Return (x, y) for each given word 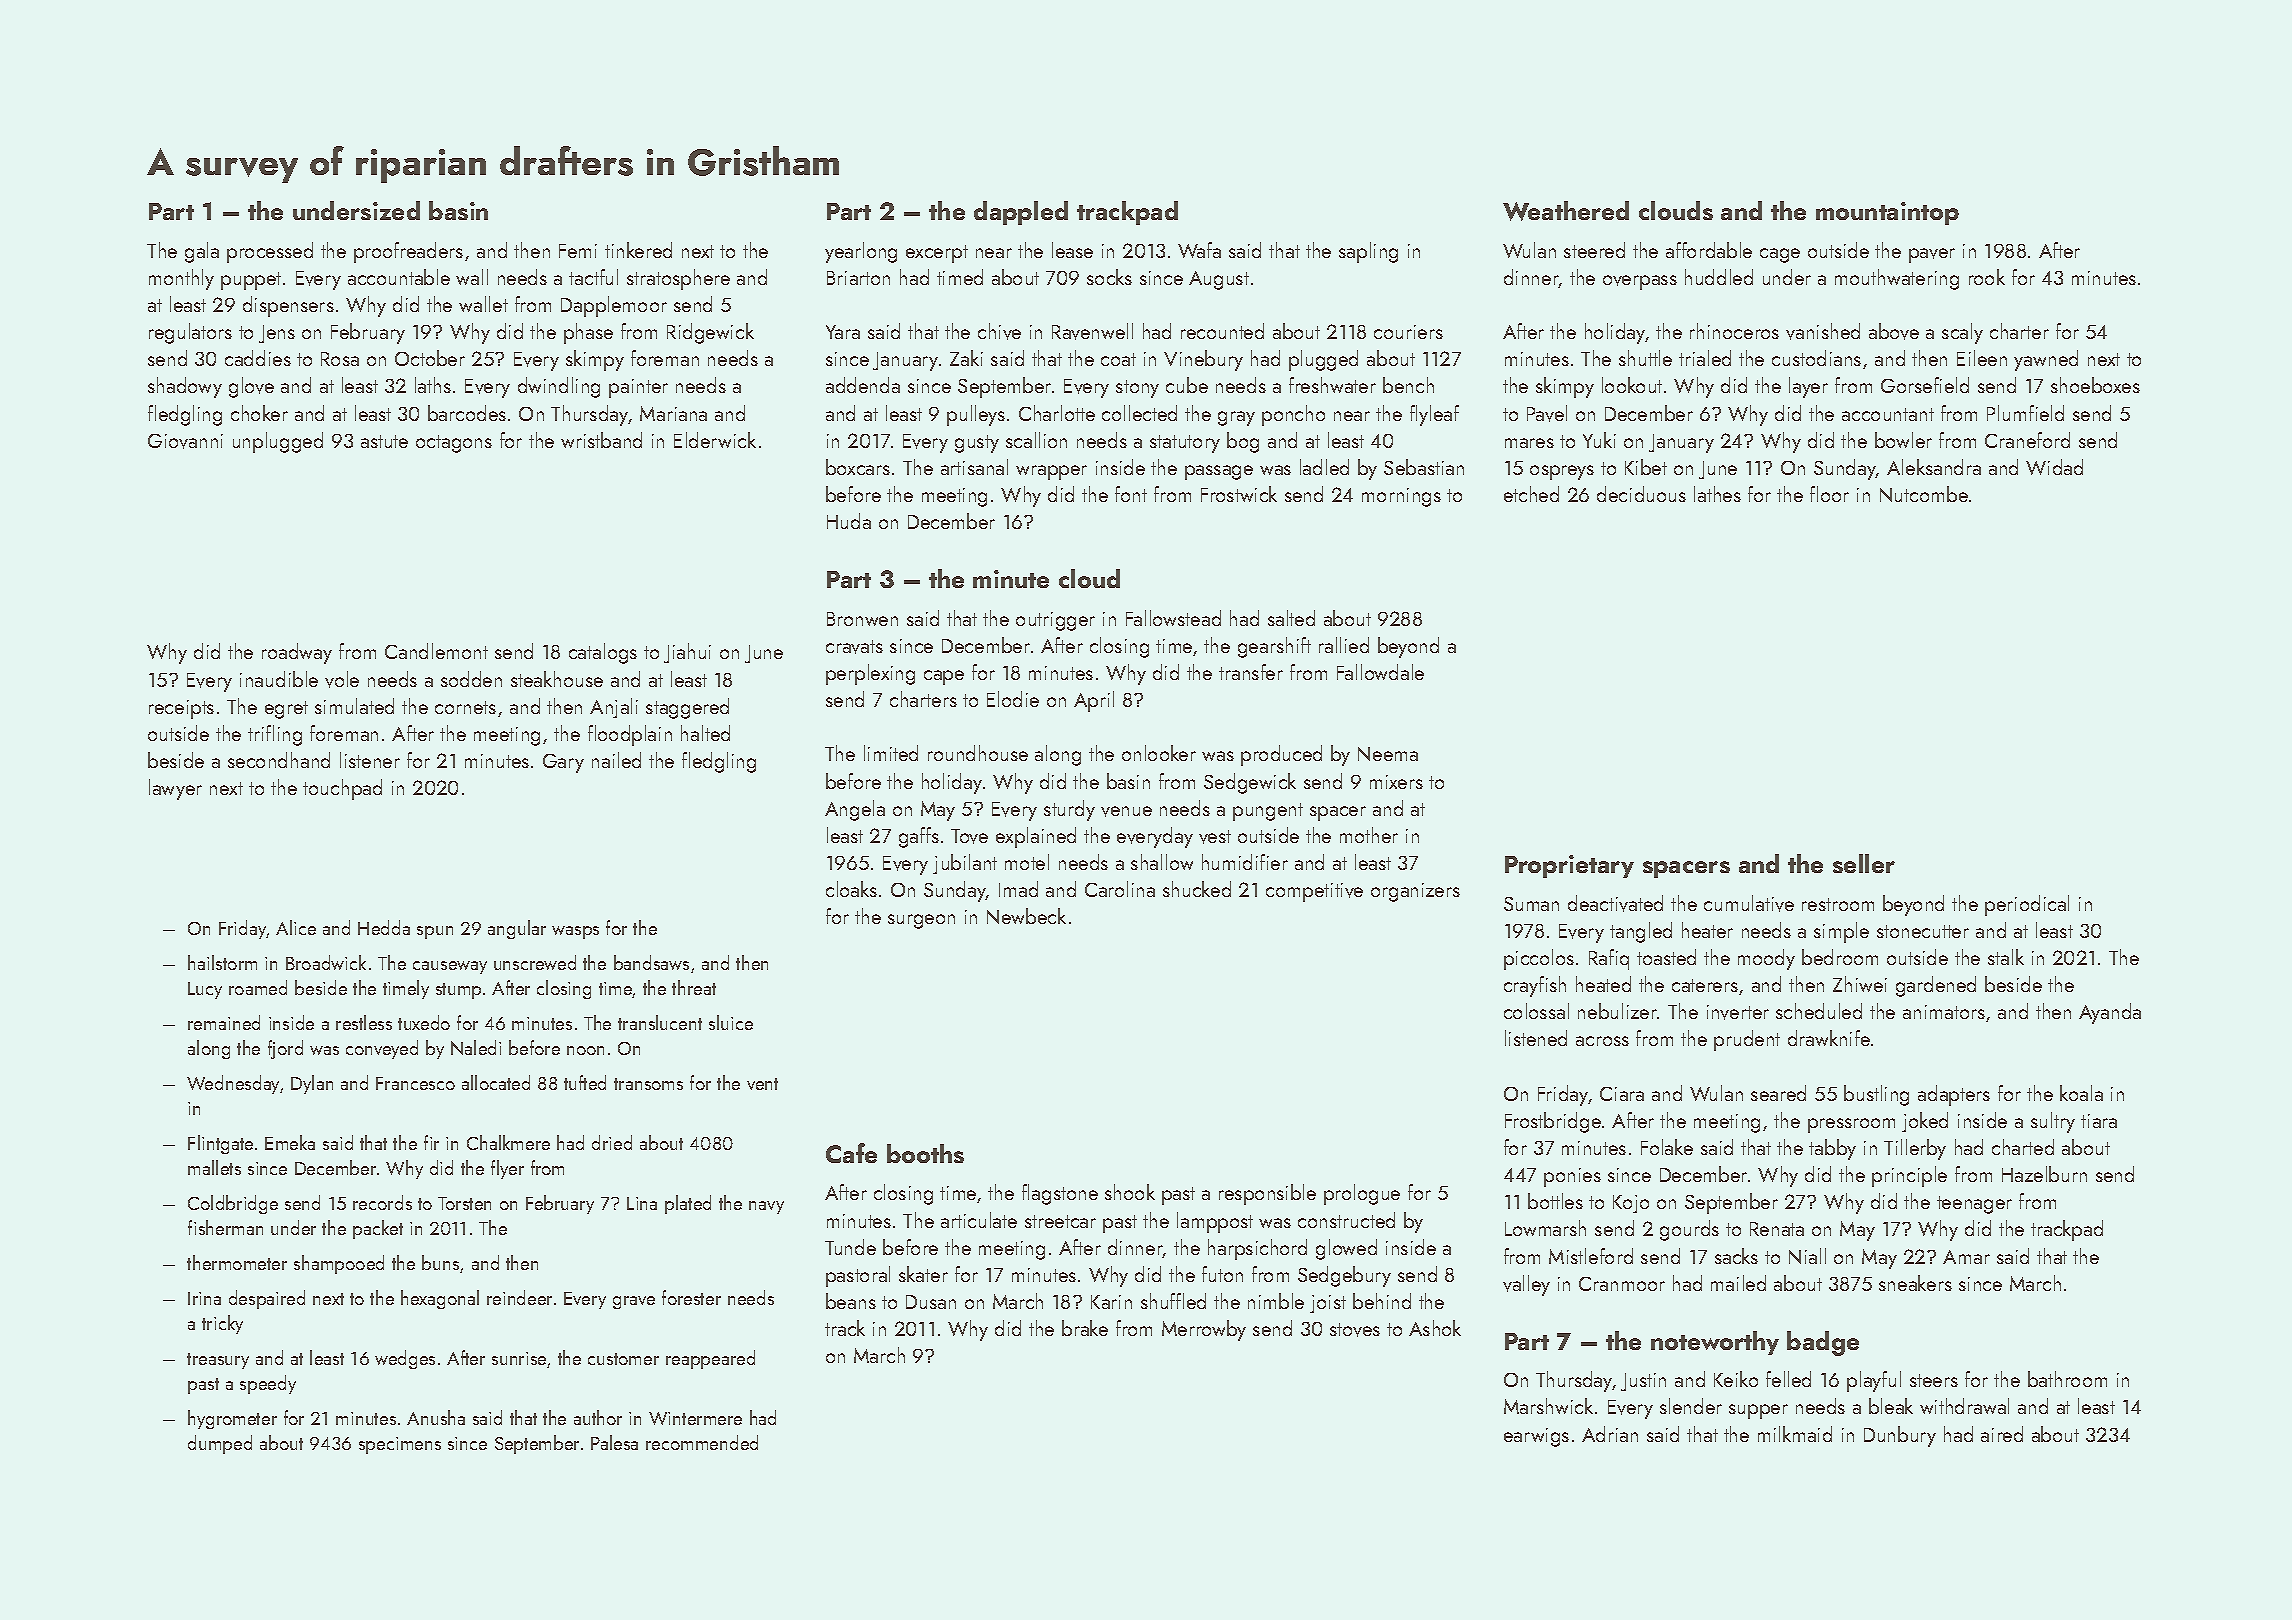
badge (1823, 1343)
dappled (1021, 213)
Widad (2054, 467)
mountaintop (1887, 213)
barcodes (467, 413)
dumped (220, 1444)
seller (1864, 863)
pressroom (1851, 1125)
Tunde (850, 1247)
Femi (578, 251)
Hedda (384, 927)
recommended (702, 1442)
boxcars (858, 467)
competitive (1314, 892)
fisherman (225, 1227)
